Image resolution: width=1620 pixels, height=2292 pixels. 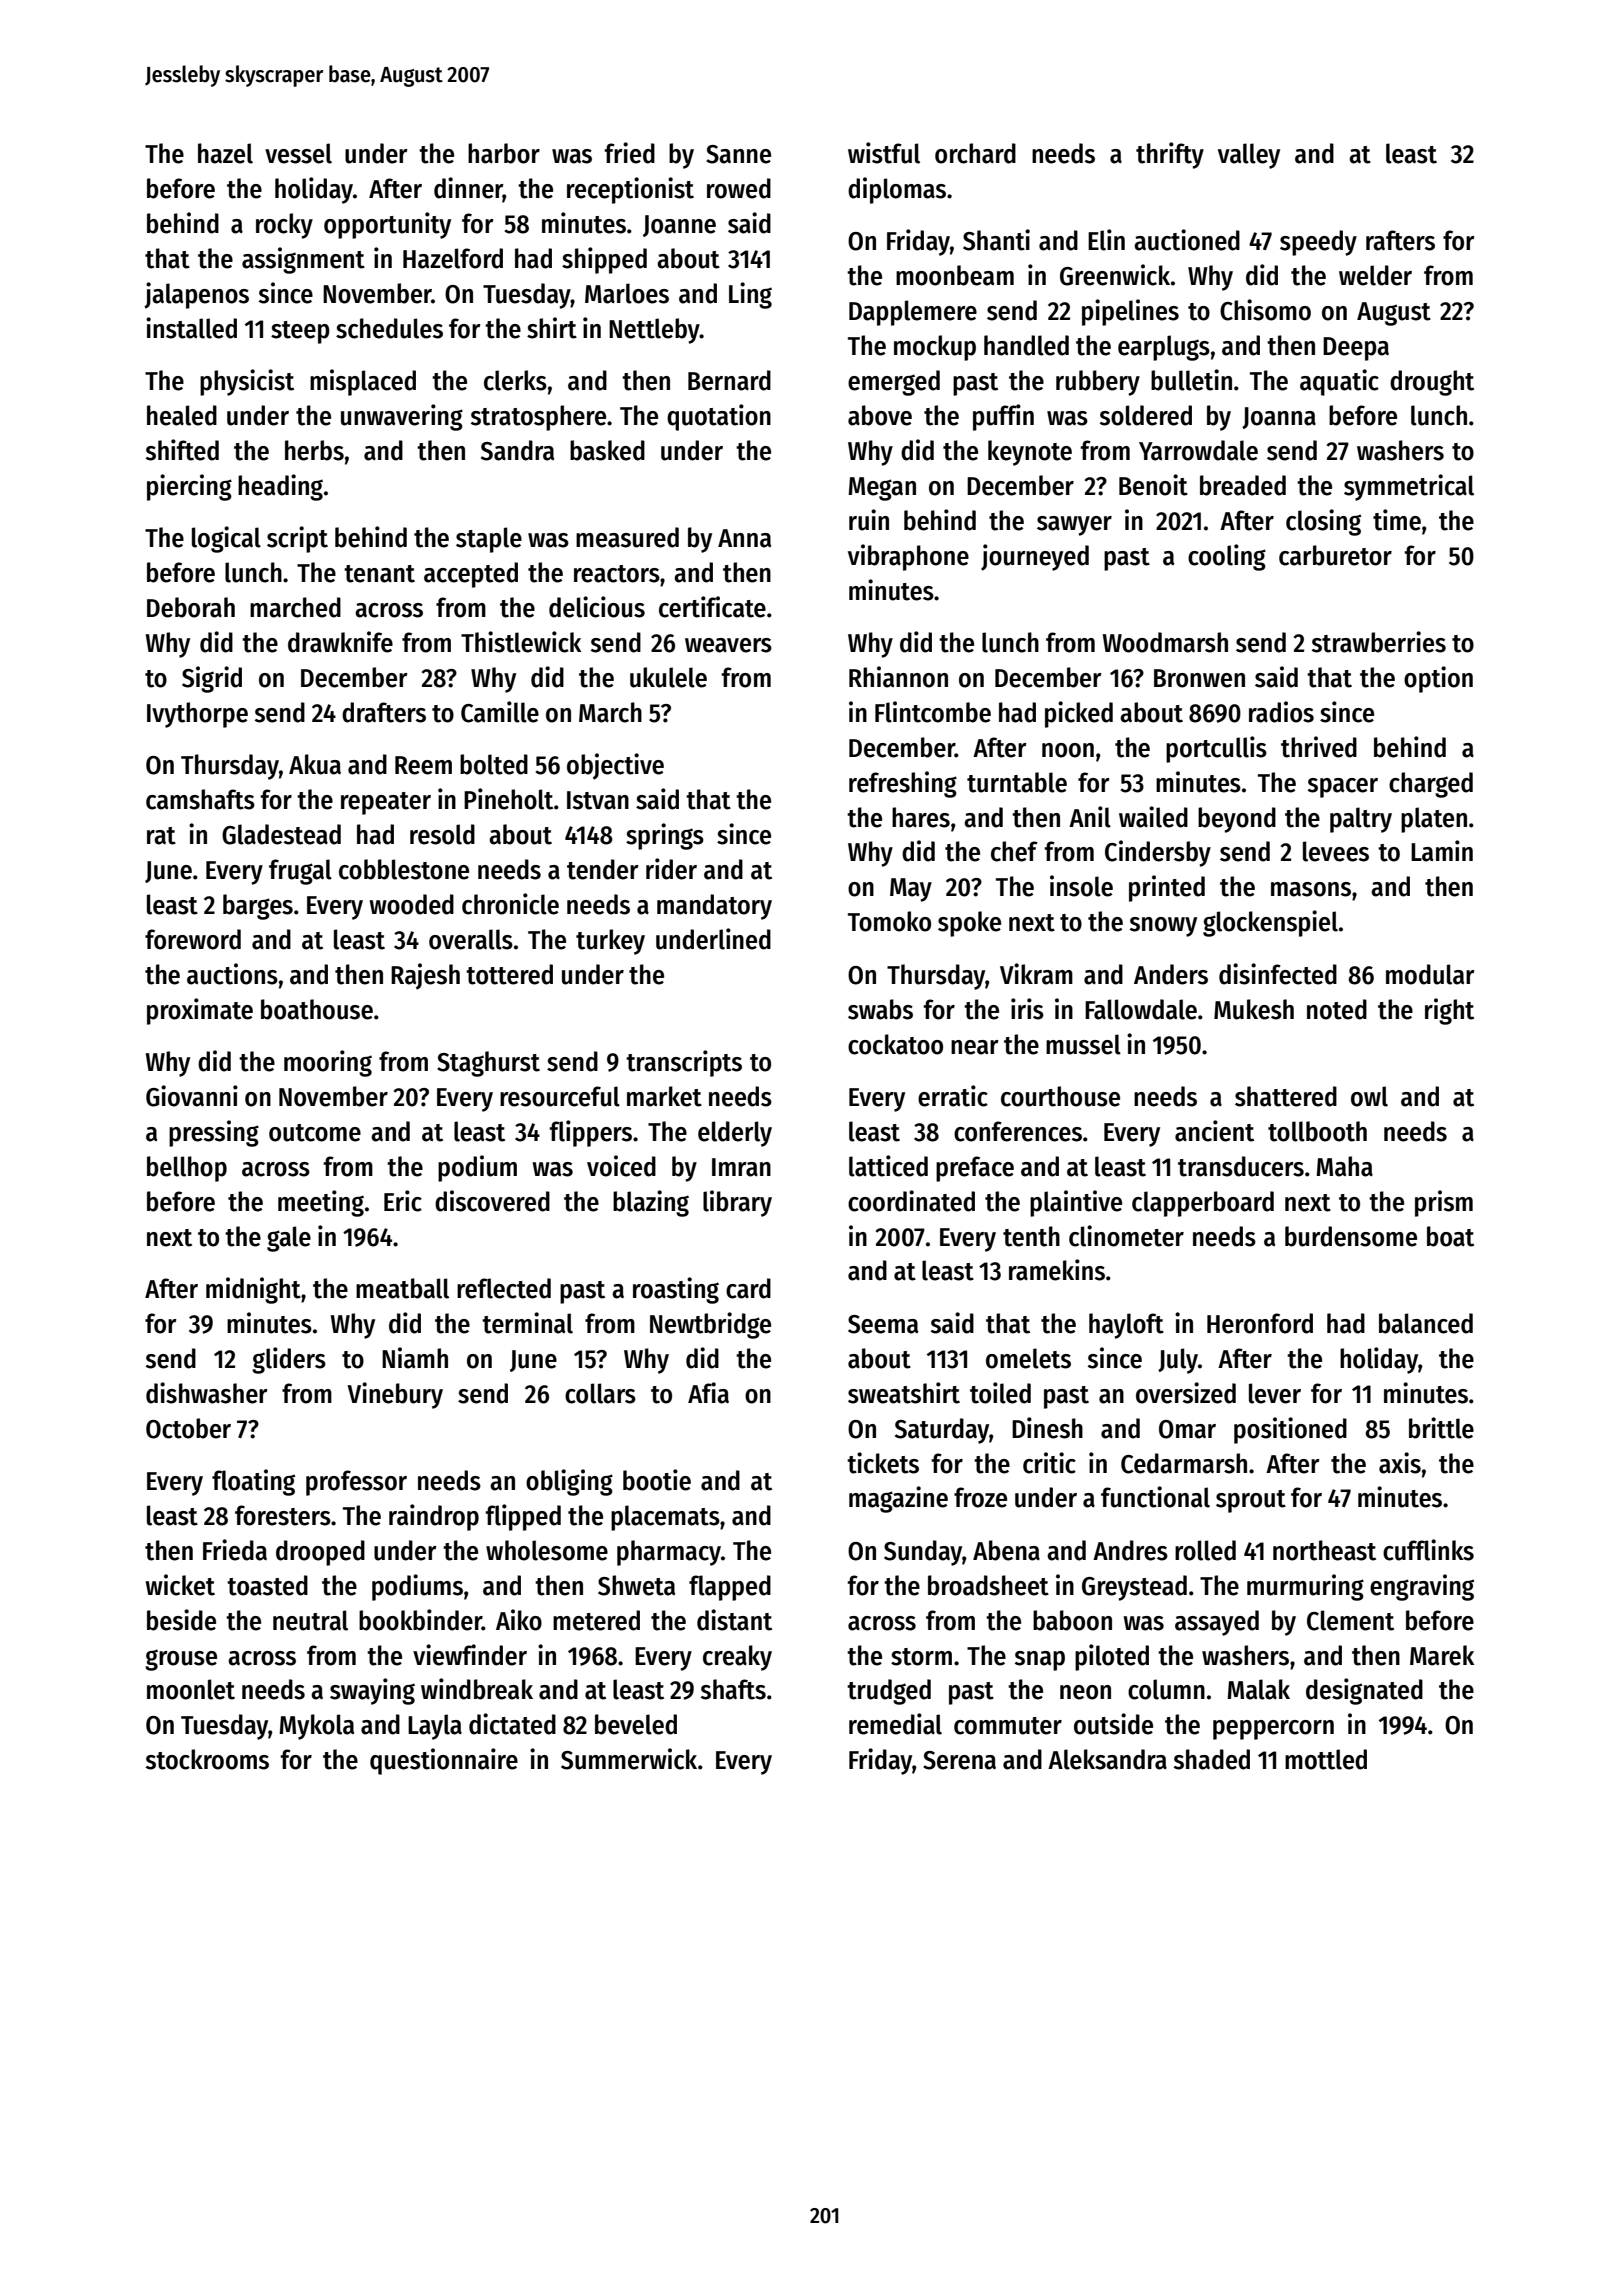 What do you see at coordinates (315, 764) in the screenshot?
I see `Akua` at bounding box center [315, 764].
